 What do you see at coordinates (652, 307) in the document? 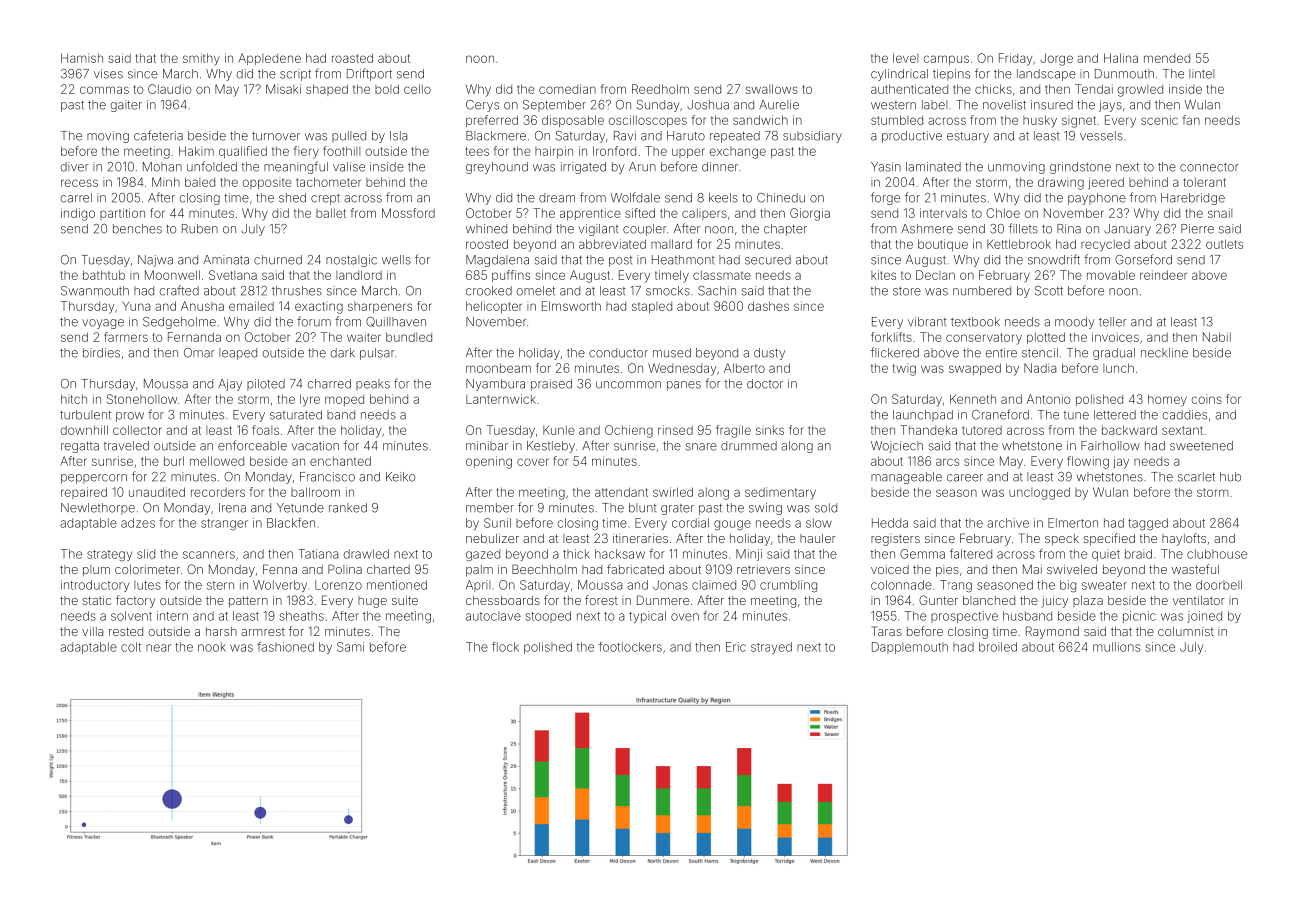
I see `stapled` at bounding box center [652, 307].
